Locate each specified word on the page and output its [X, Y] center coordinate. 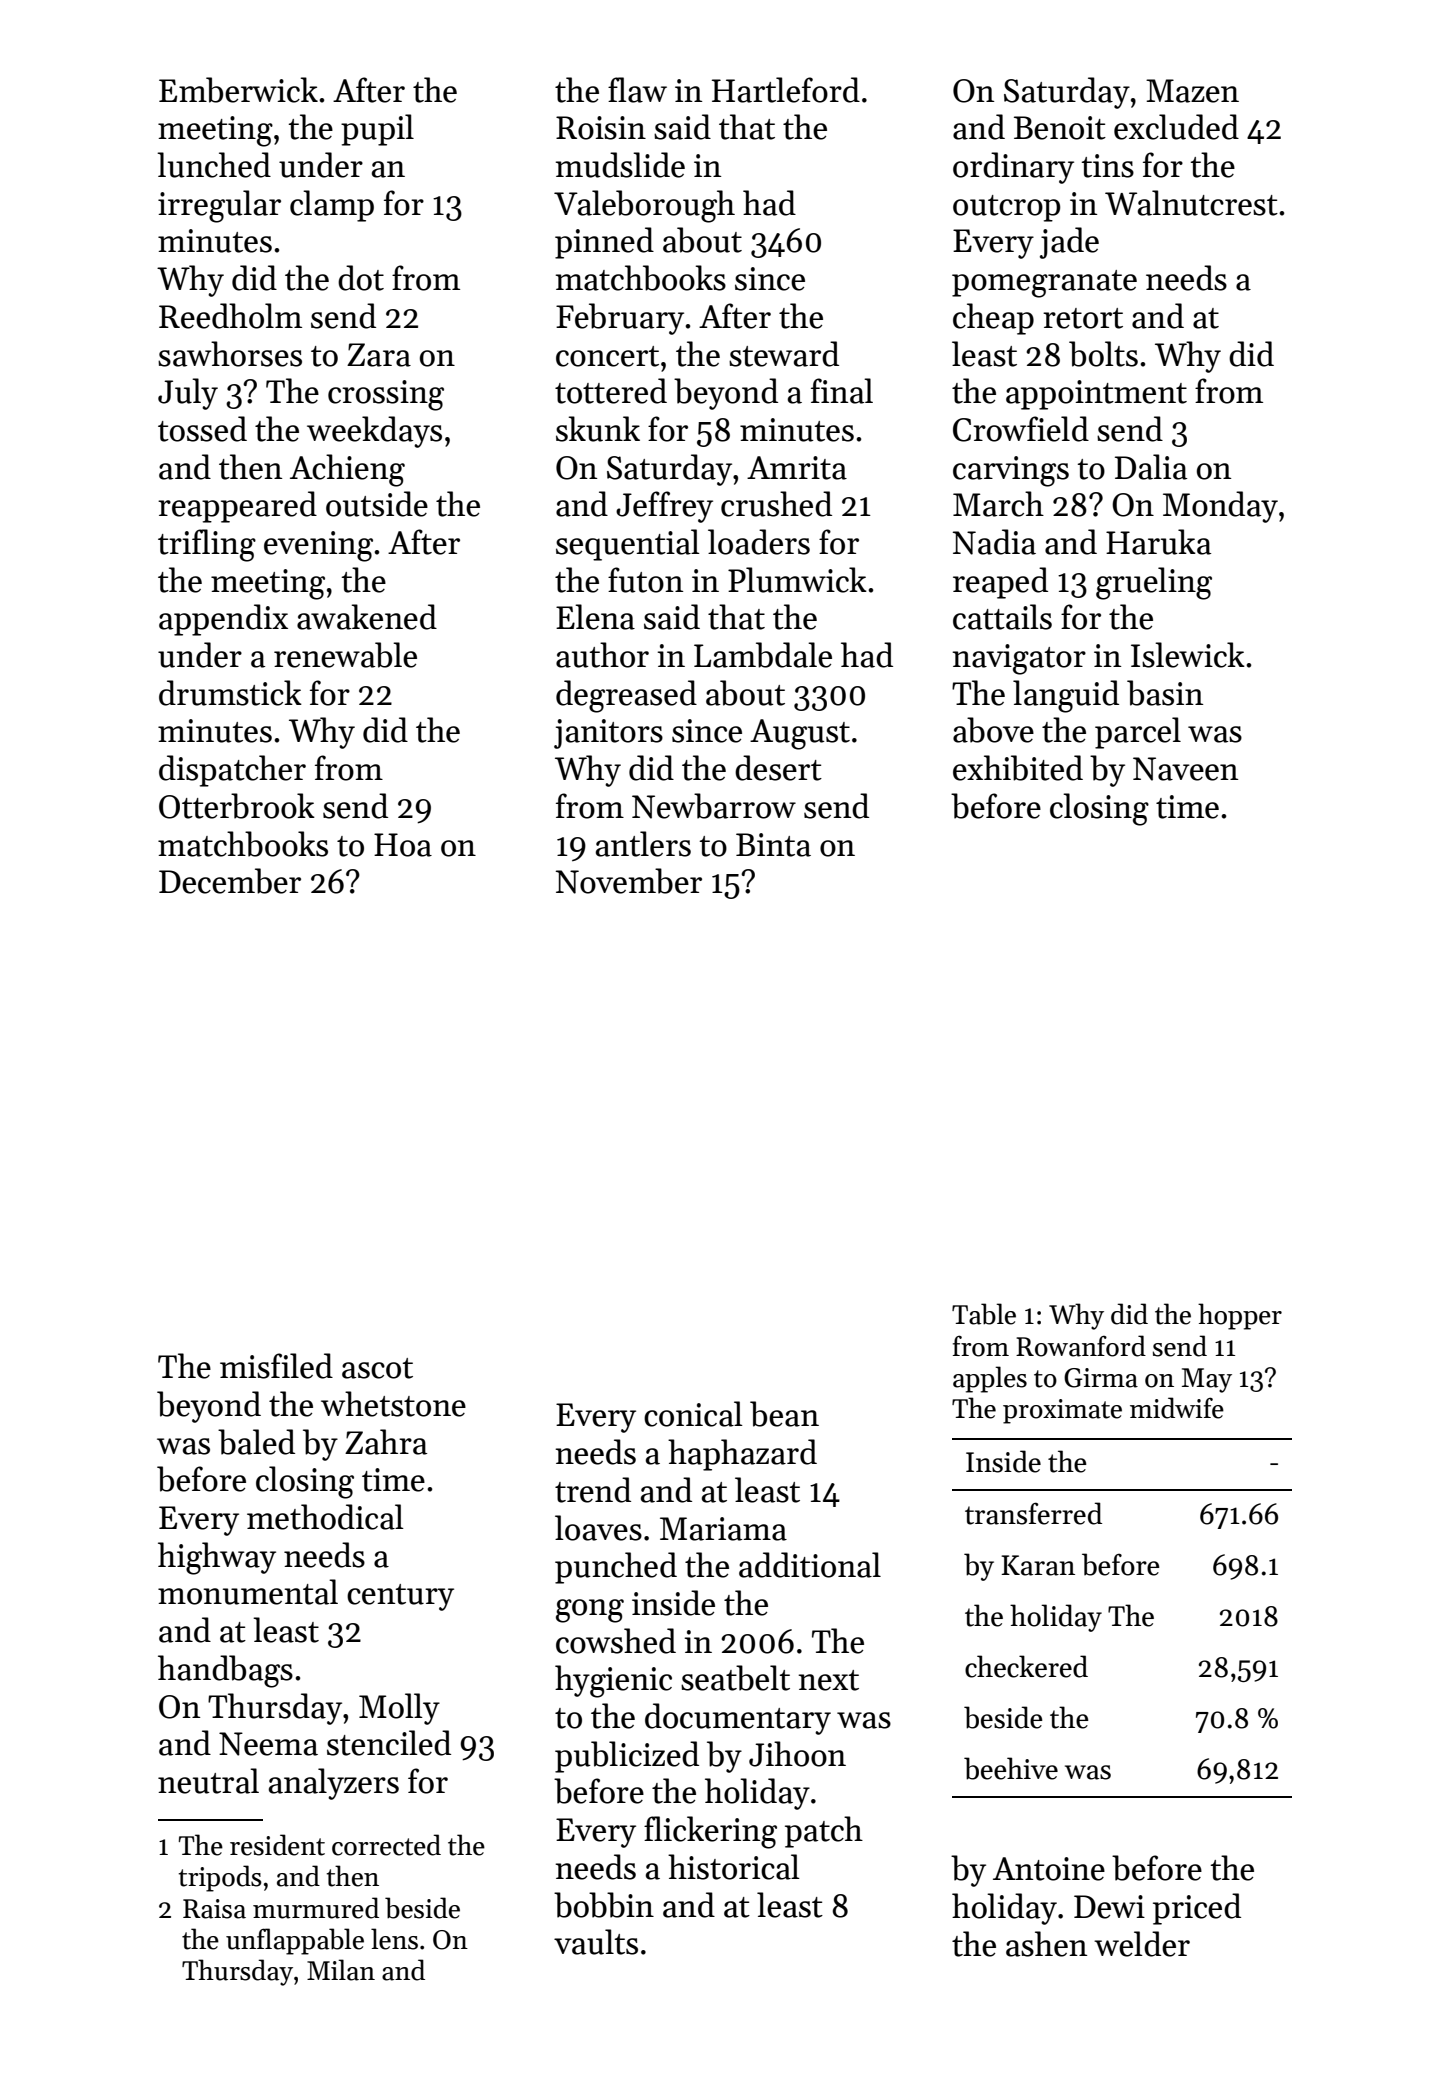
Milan [341, 1970]
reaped [1000, 583]
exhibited [1018, 768]
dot [361, 278]
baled [256, 1442]
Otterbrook [237, 806]
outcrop [1006, 208]
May [1207, 1380]
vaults [596, 1942]
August [800, 734]
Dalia [1151, 467]
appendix [223, 620]
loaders [759, 542]
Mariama [723, 1529]
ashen [1046, 1944]
